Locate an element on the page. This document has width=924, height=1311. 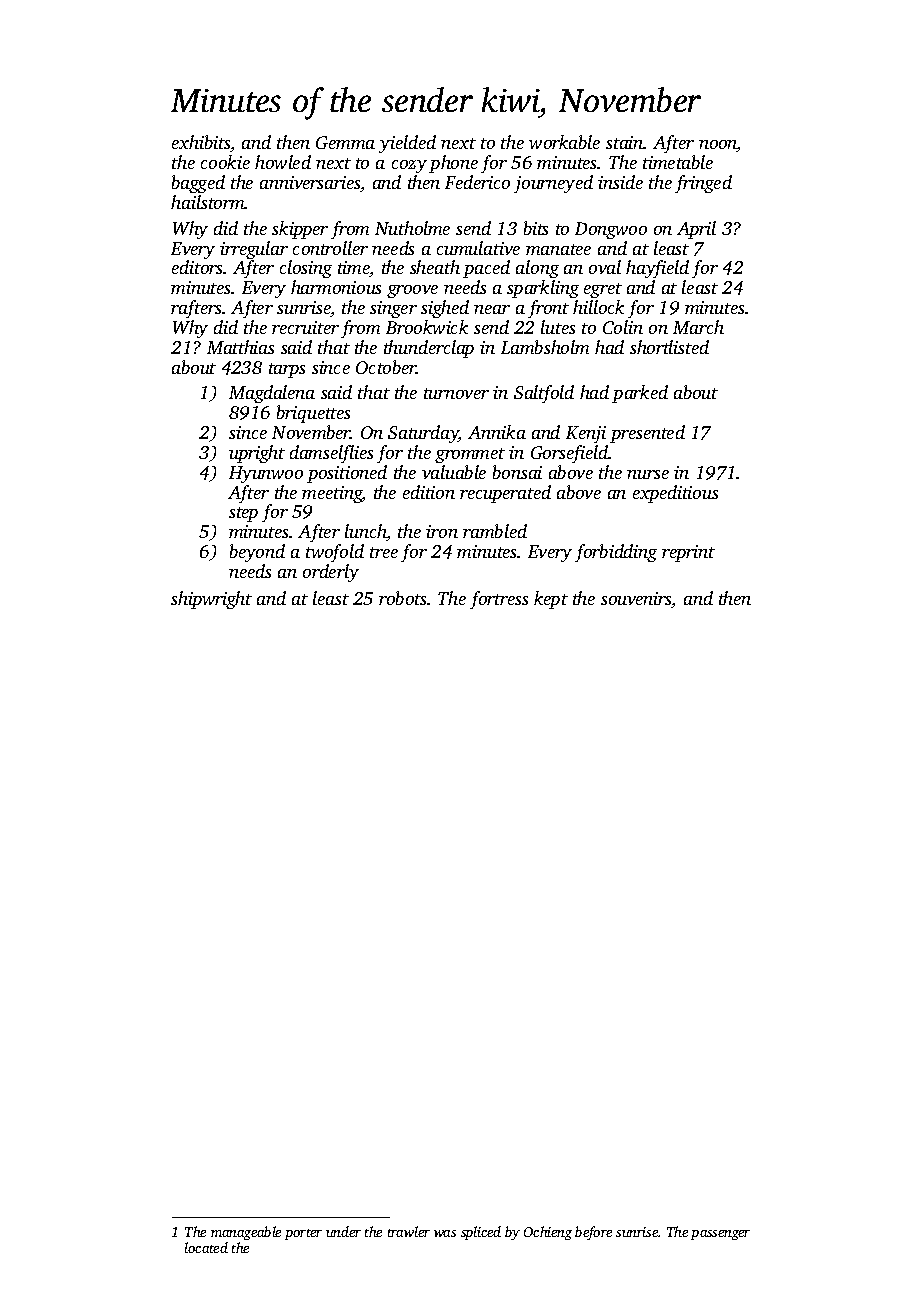
workable is located at coordinates (564, 142).
